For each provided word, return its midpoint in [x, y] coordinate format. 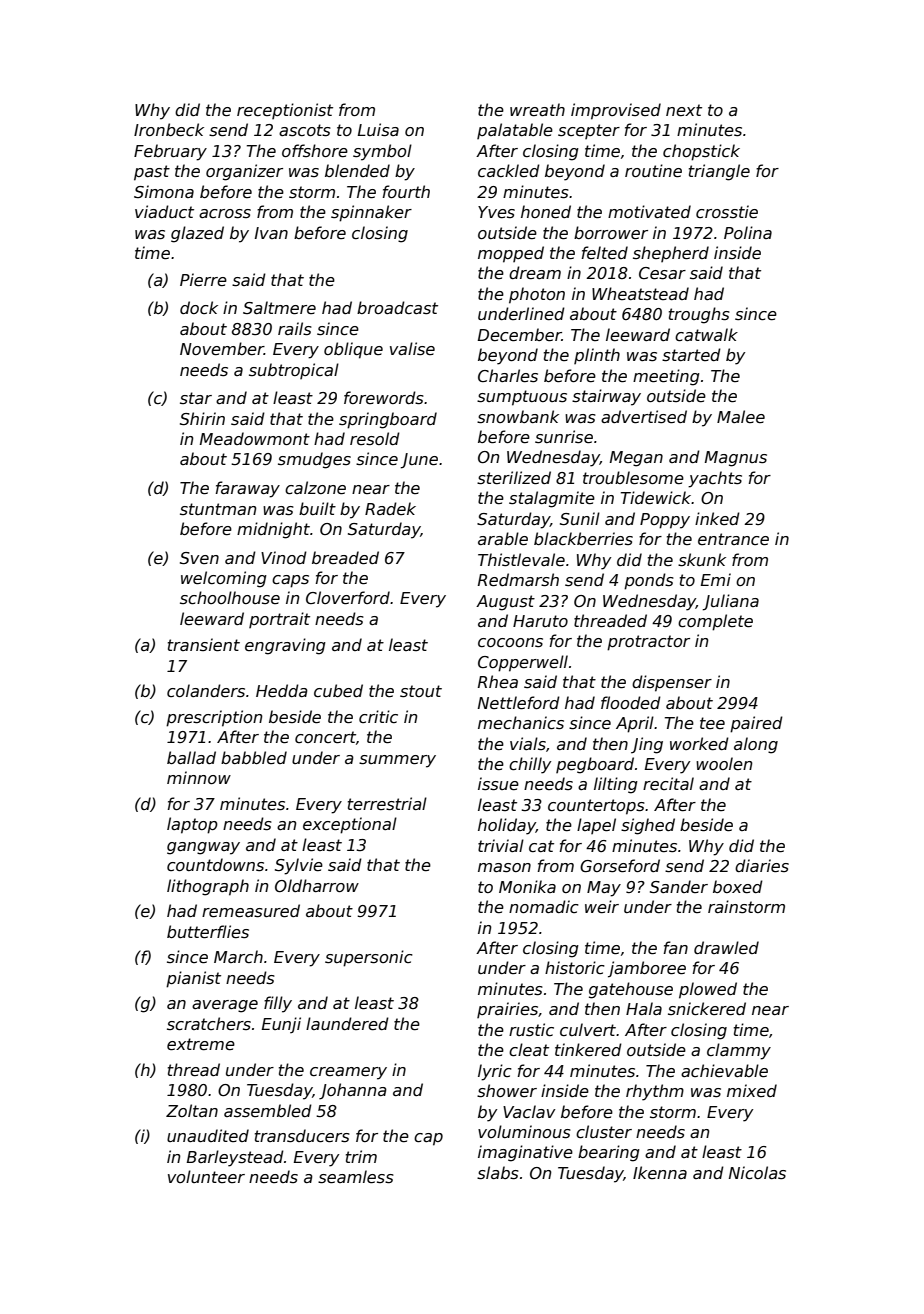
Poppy [665, 521]
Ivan [271, 233]
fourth [406, 191]
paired [756, 724]
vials [528, 743]
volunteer [206, 1176]
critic [378, 716]
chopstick [701, 152]
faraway [248, 489]
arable [503, 539]
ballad [191, 757]
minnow [199, 777]
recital [668, 784]
